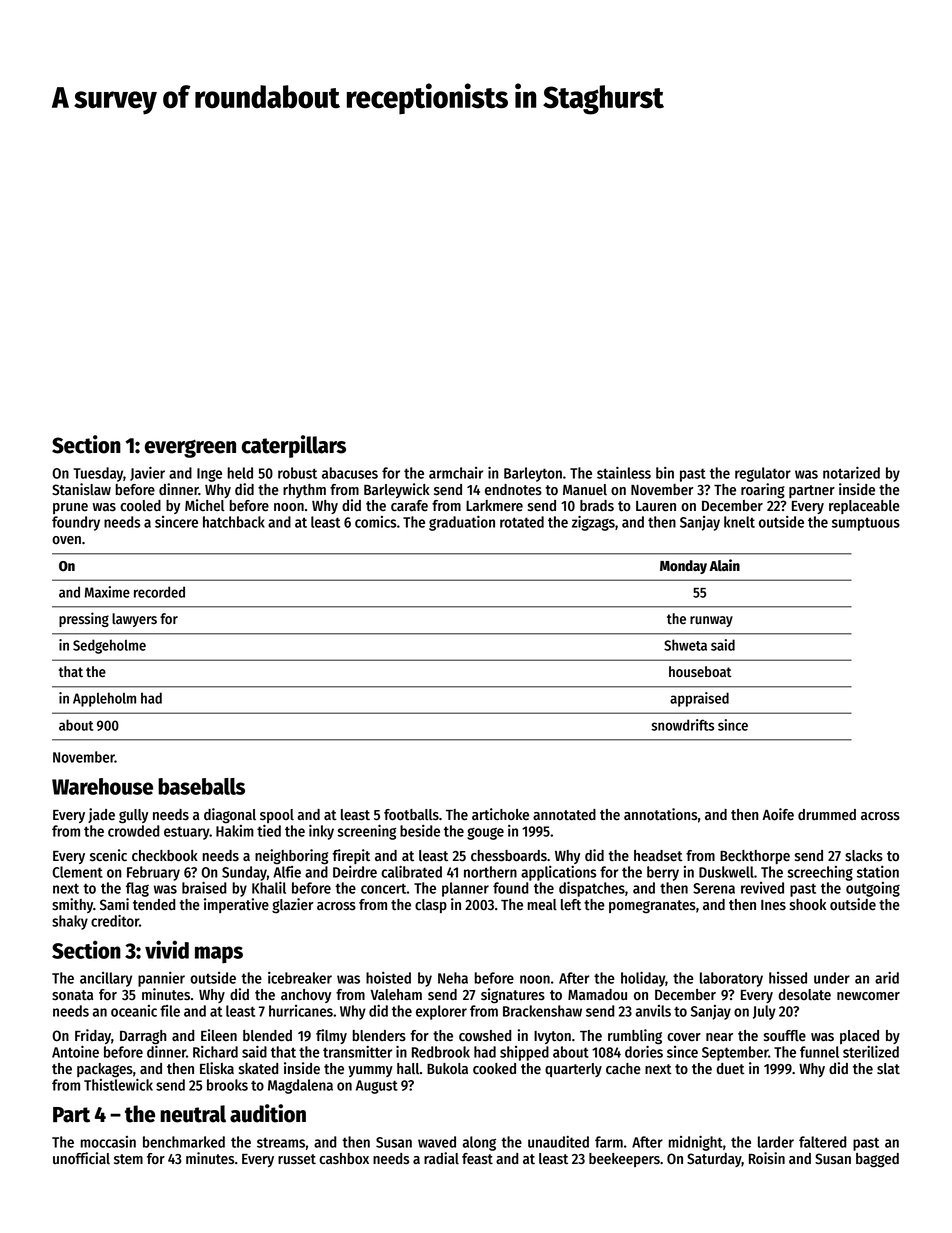  What do you see at coordinates (767, 1158) in the page?
I see `Roisin` at bounding box center [767, 1158].
